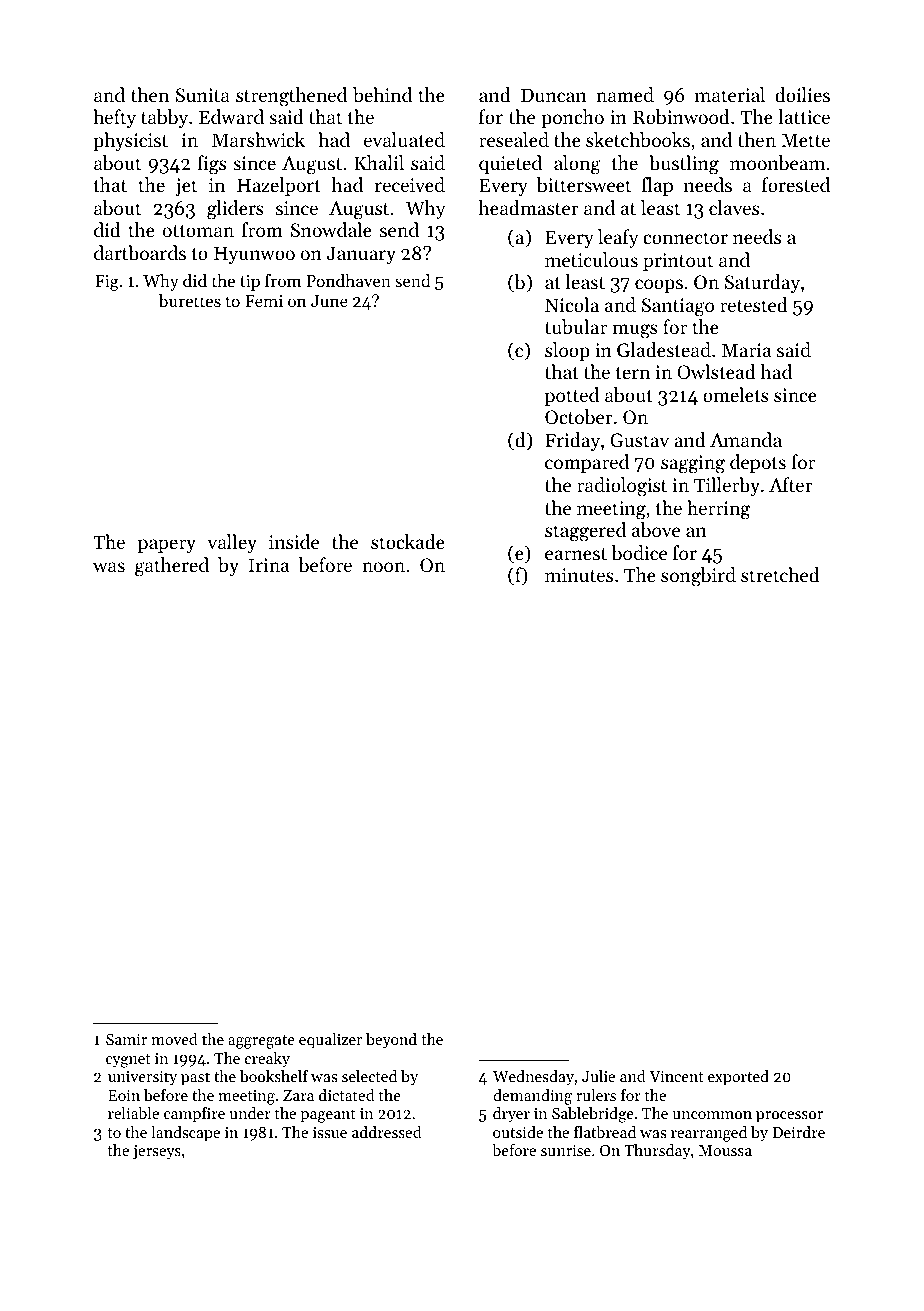  I want to click on stockade, so click(408, 541).
